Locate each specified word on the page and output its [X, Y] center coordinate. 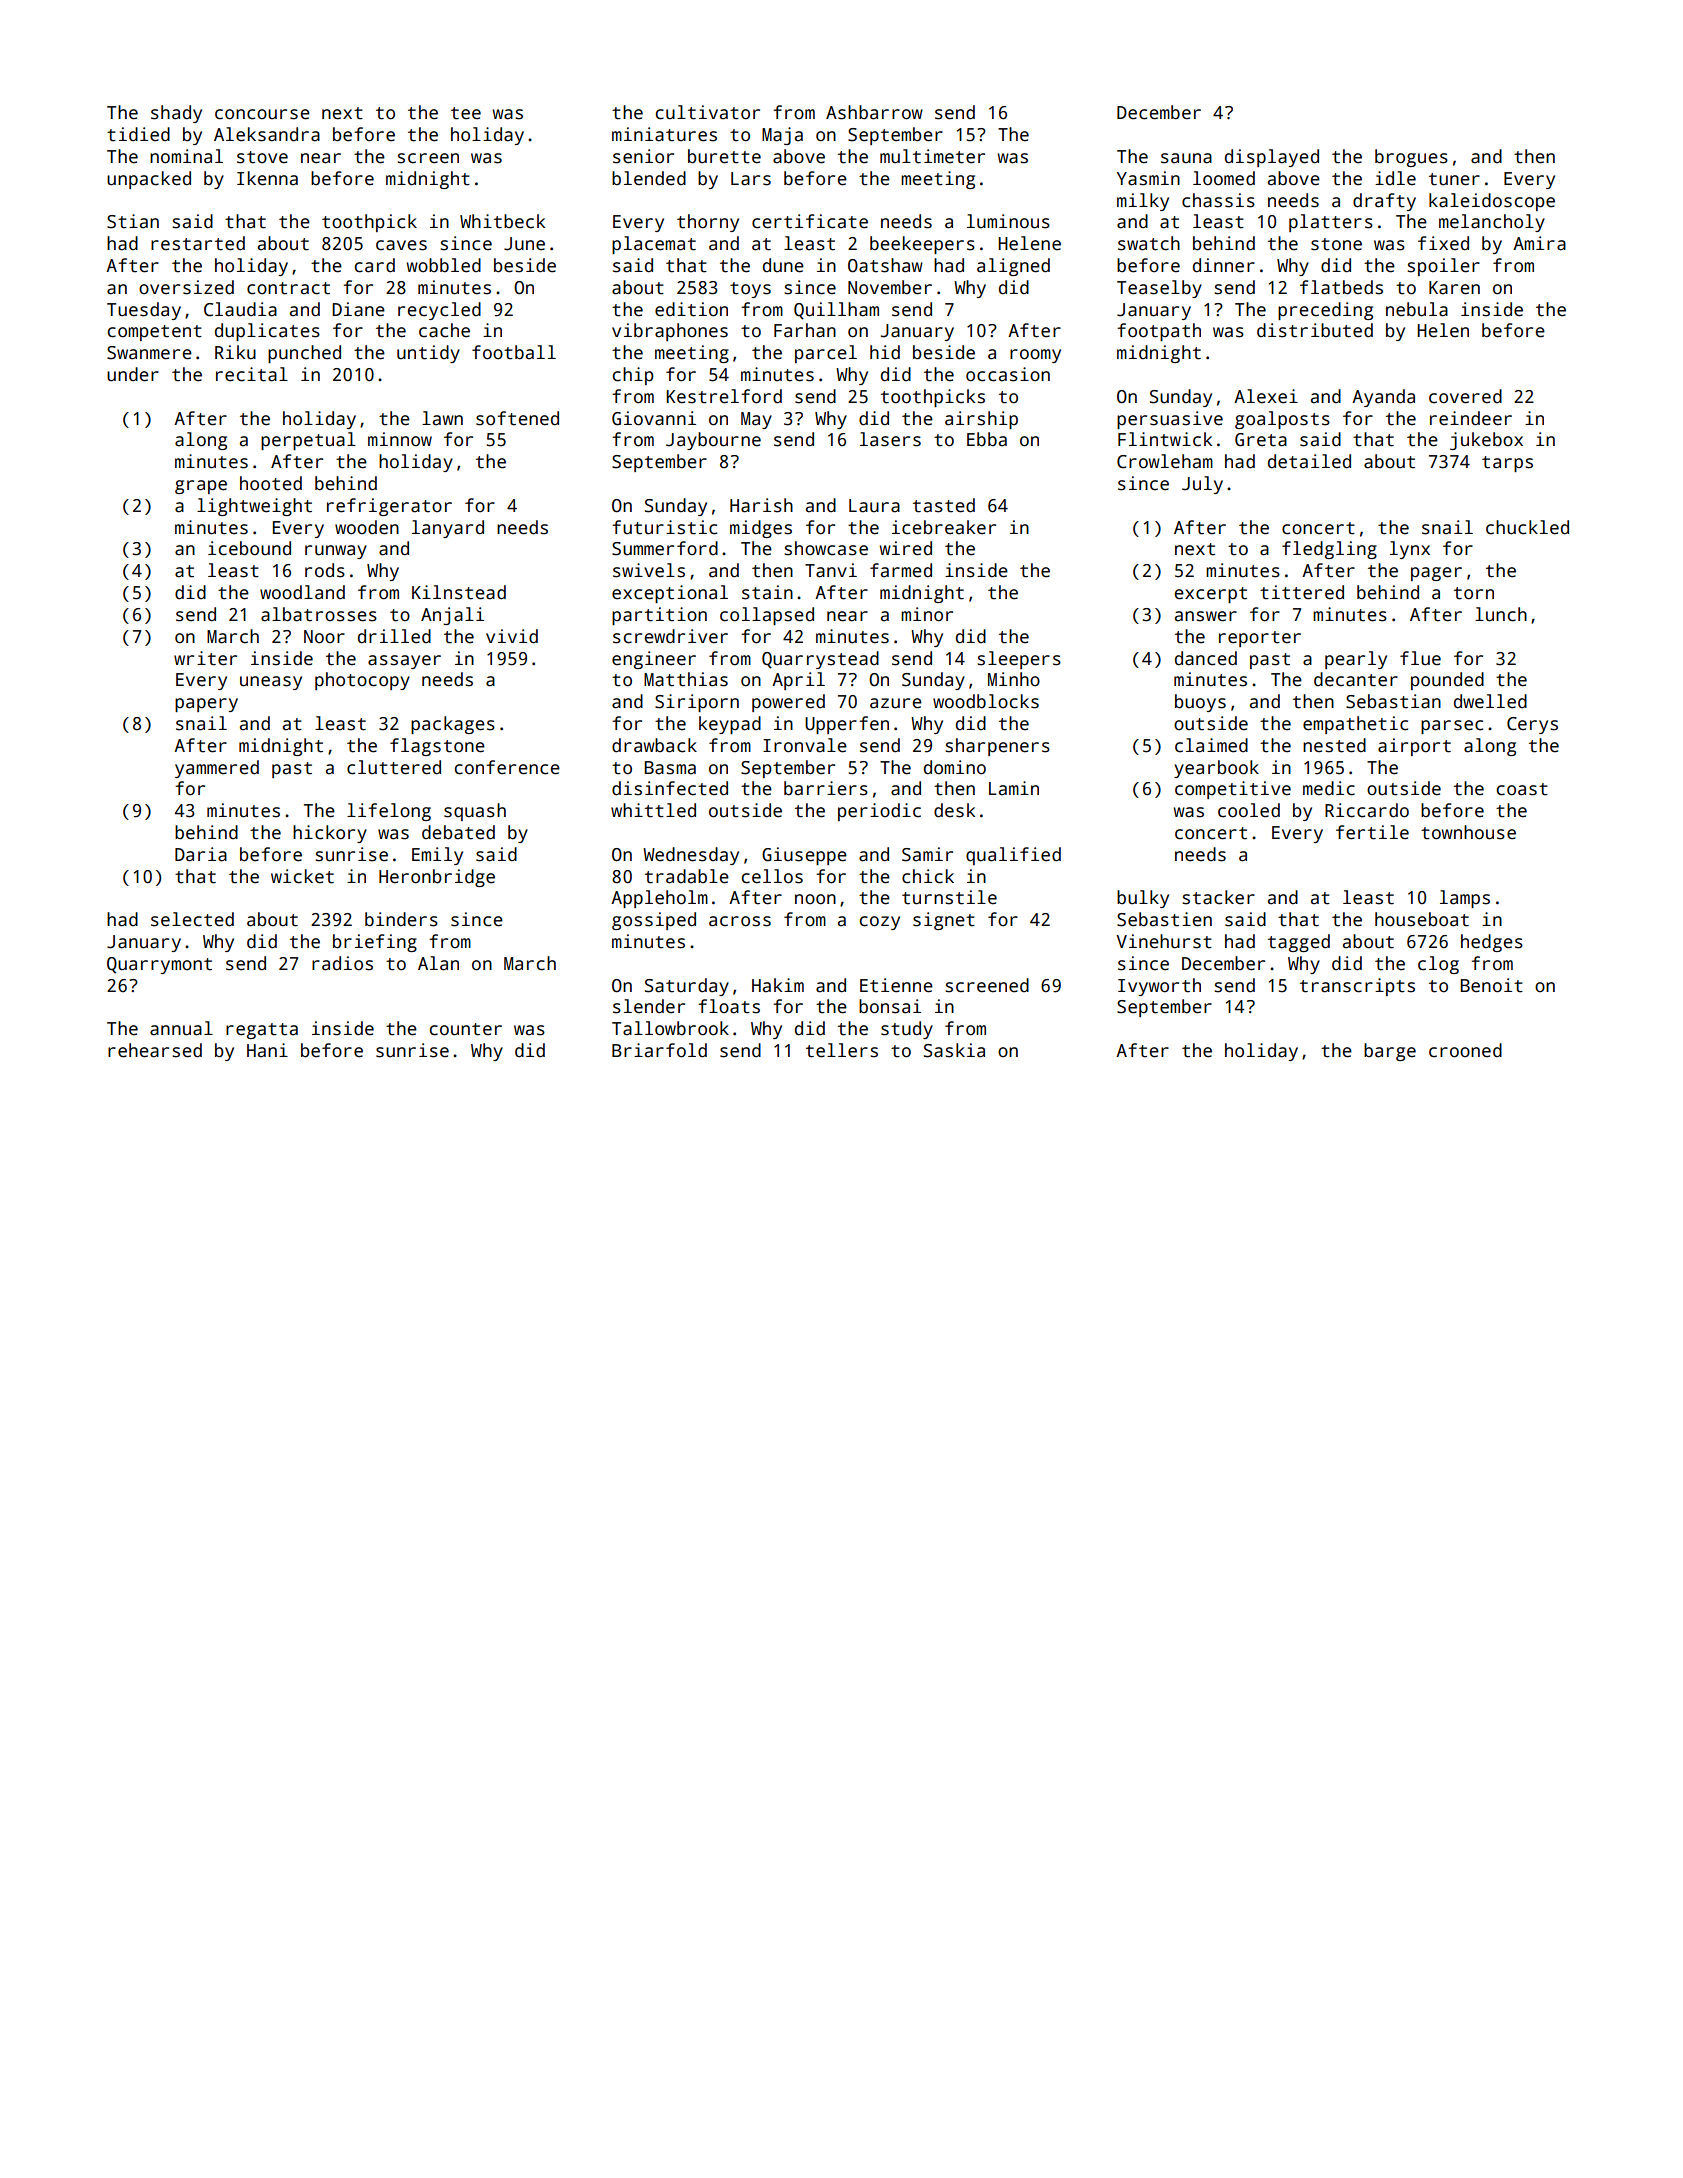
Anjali [452, 616]
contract [288, 288]
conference [507, 767]
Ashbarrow [874, 112]
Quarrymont [159, 965]
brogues [1411, 158]
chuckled [1527, 527]
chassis [1218, 200]
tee [466, 113]
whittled [653, 810]
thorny [708, 223]
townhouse [1468, 832]
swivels [649, 570]
